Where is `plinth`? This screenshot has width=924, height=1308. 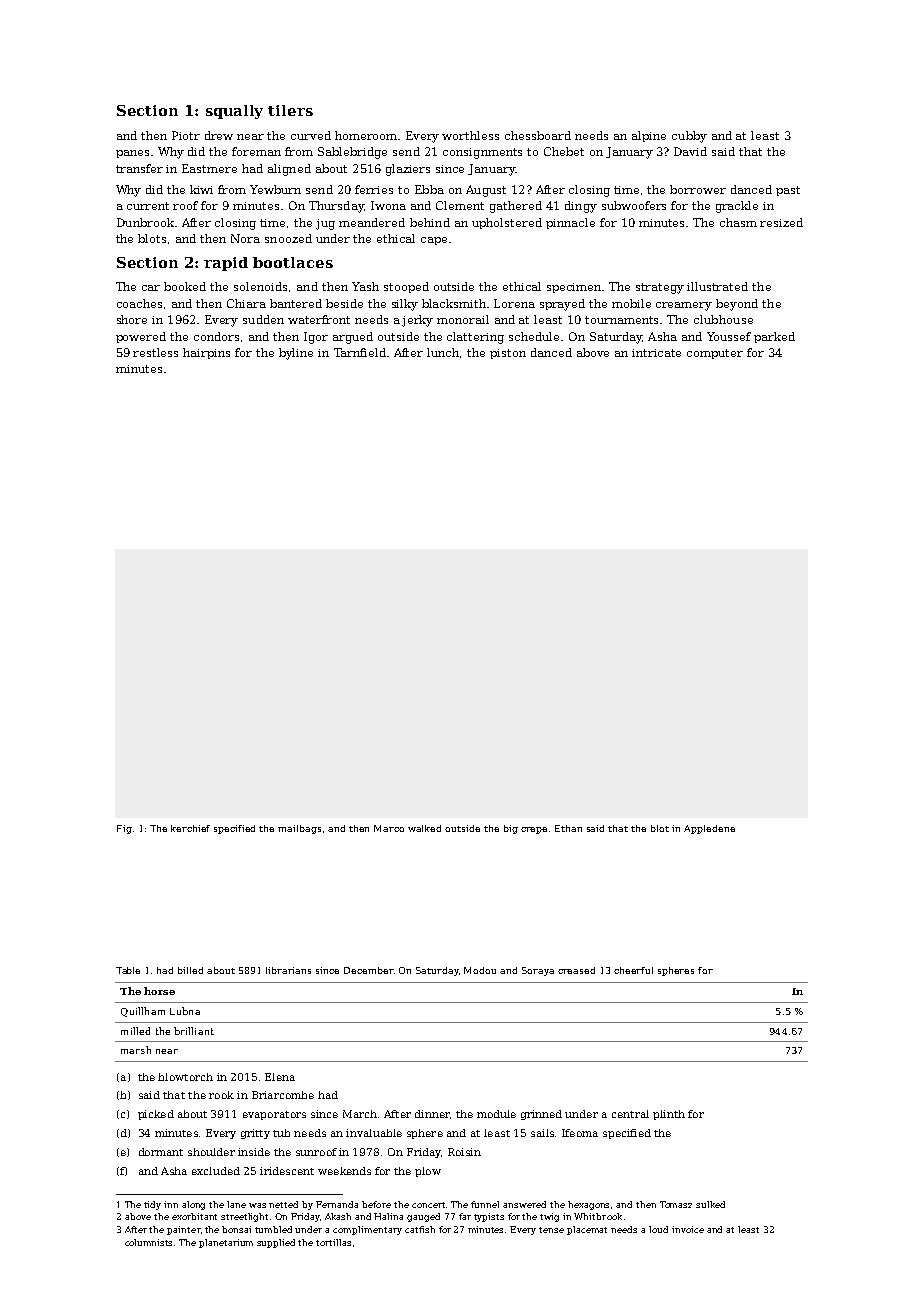 plinth is located at coordinates (669, 1115).
